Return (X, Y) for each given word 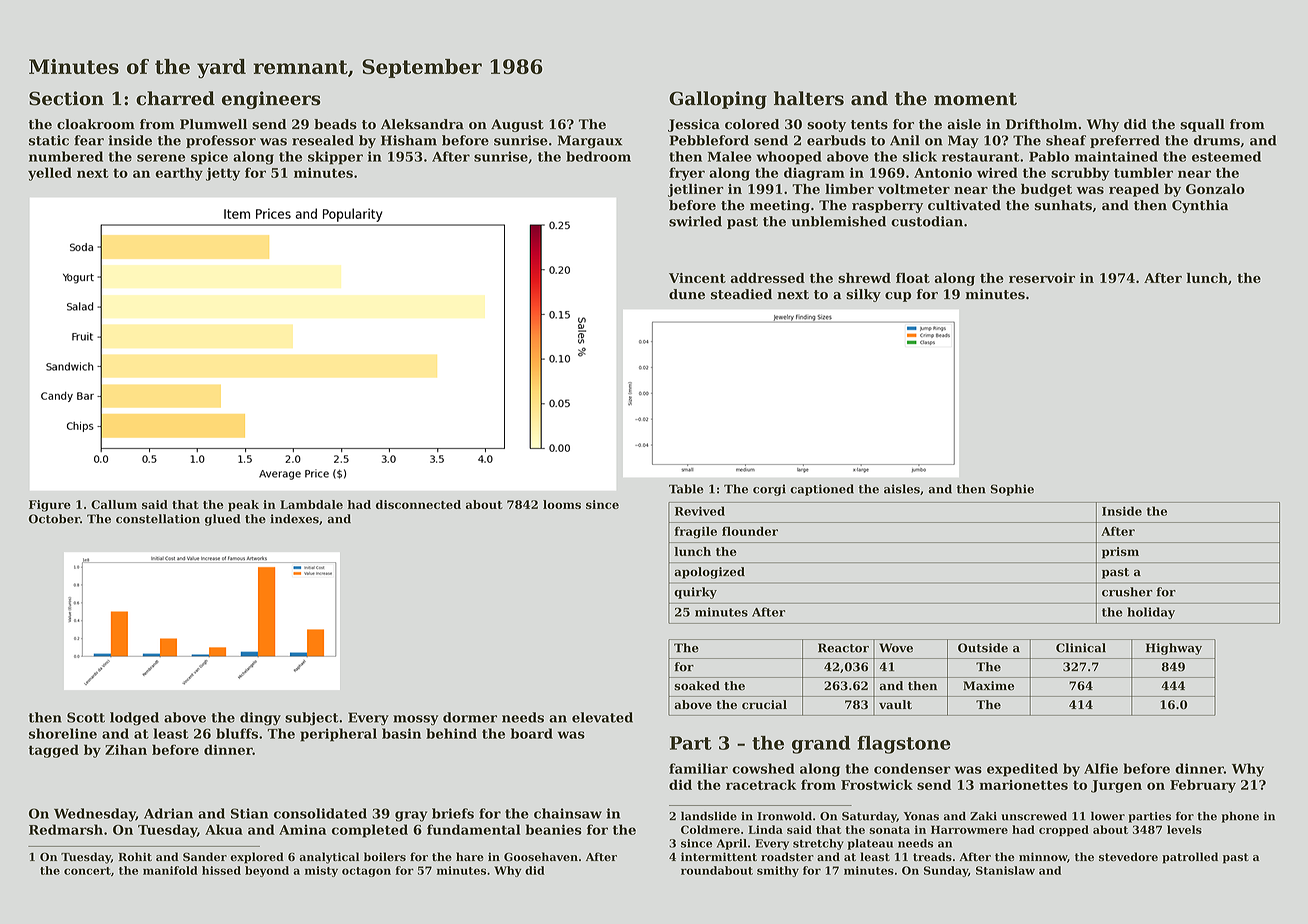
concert (87, 871)
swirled (695, 221)
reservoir (1042, 278)
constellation (158, 519)
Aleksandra (422, 124)
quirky (695, 593)
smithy (778, 871)
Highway (1174, 649)
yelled (50, 174)
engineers (271, 100)
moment (975, 99)
